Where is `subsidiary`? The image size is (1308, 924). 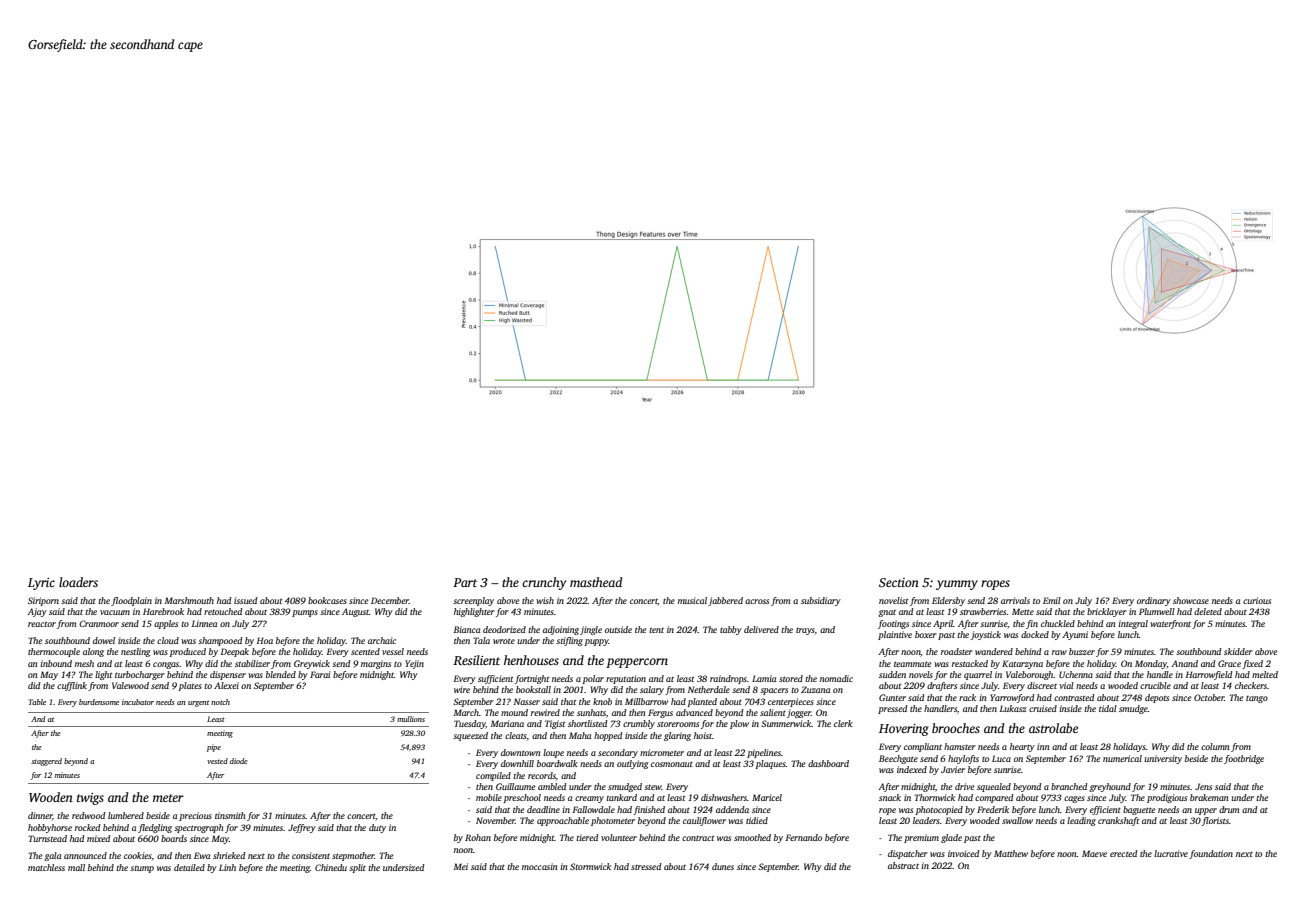
subsidiary is located at coordinates (821, 601).
